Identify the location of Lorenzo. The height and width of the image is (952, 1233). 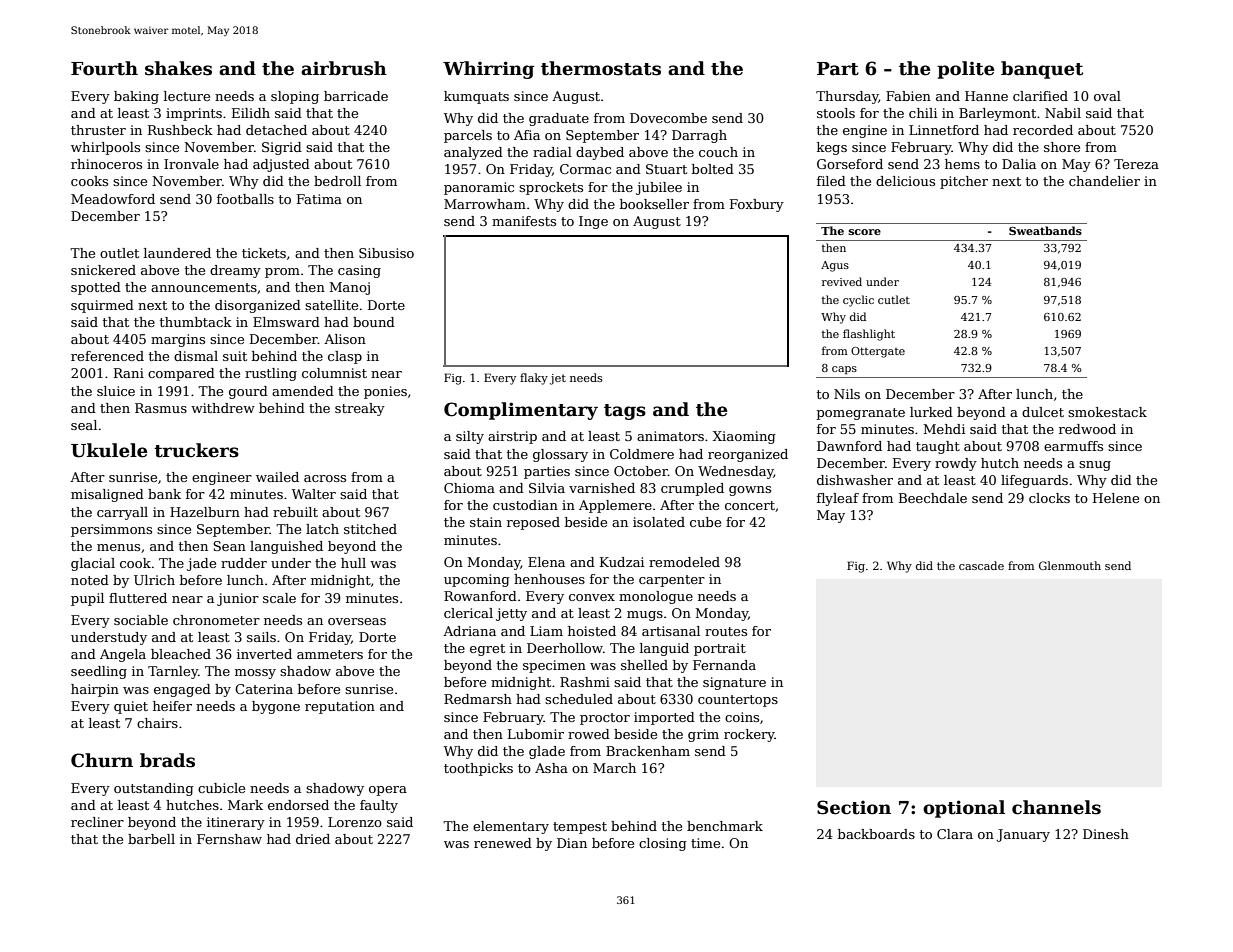
(355, 822).
